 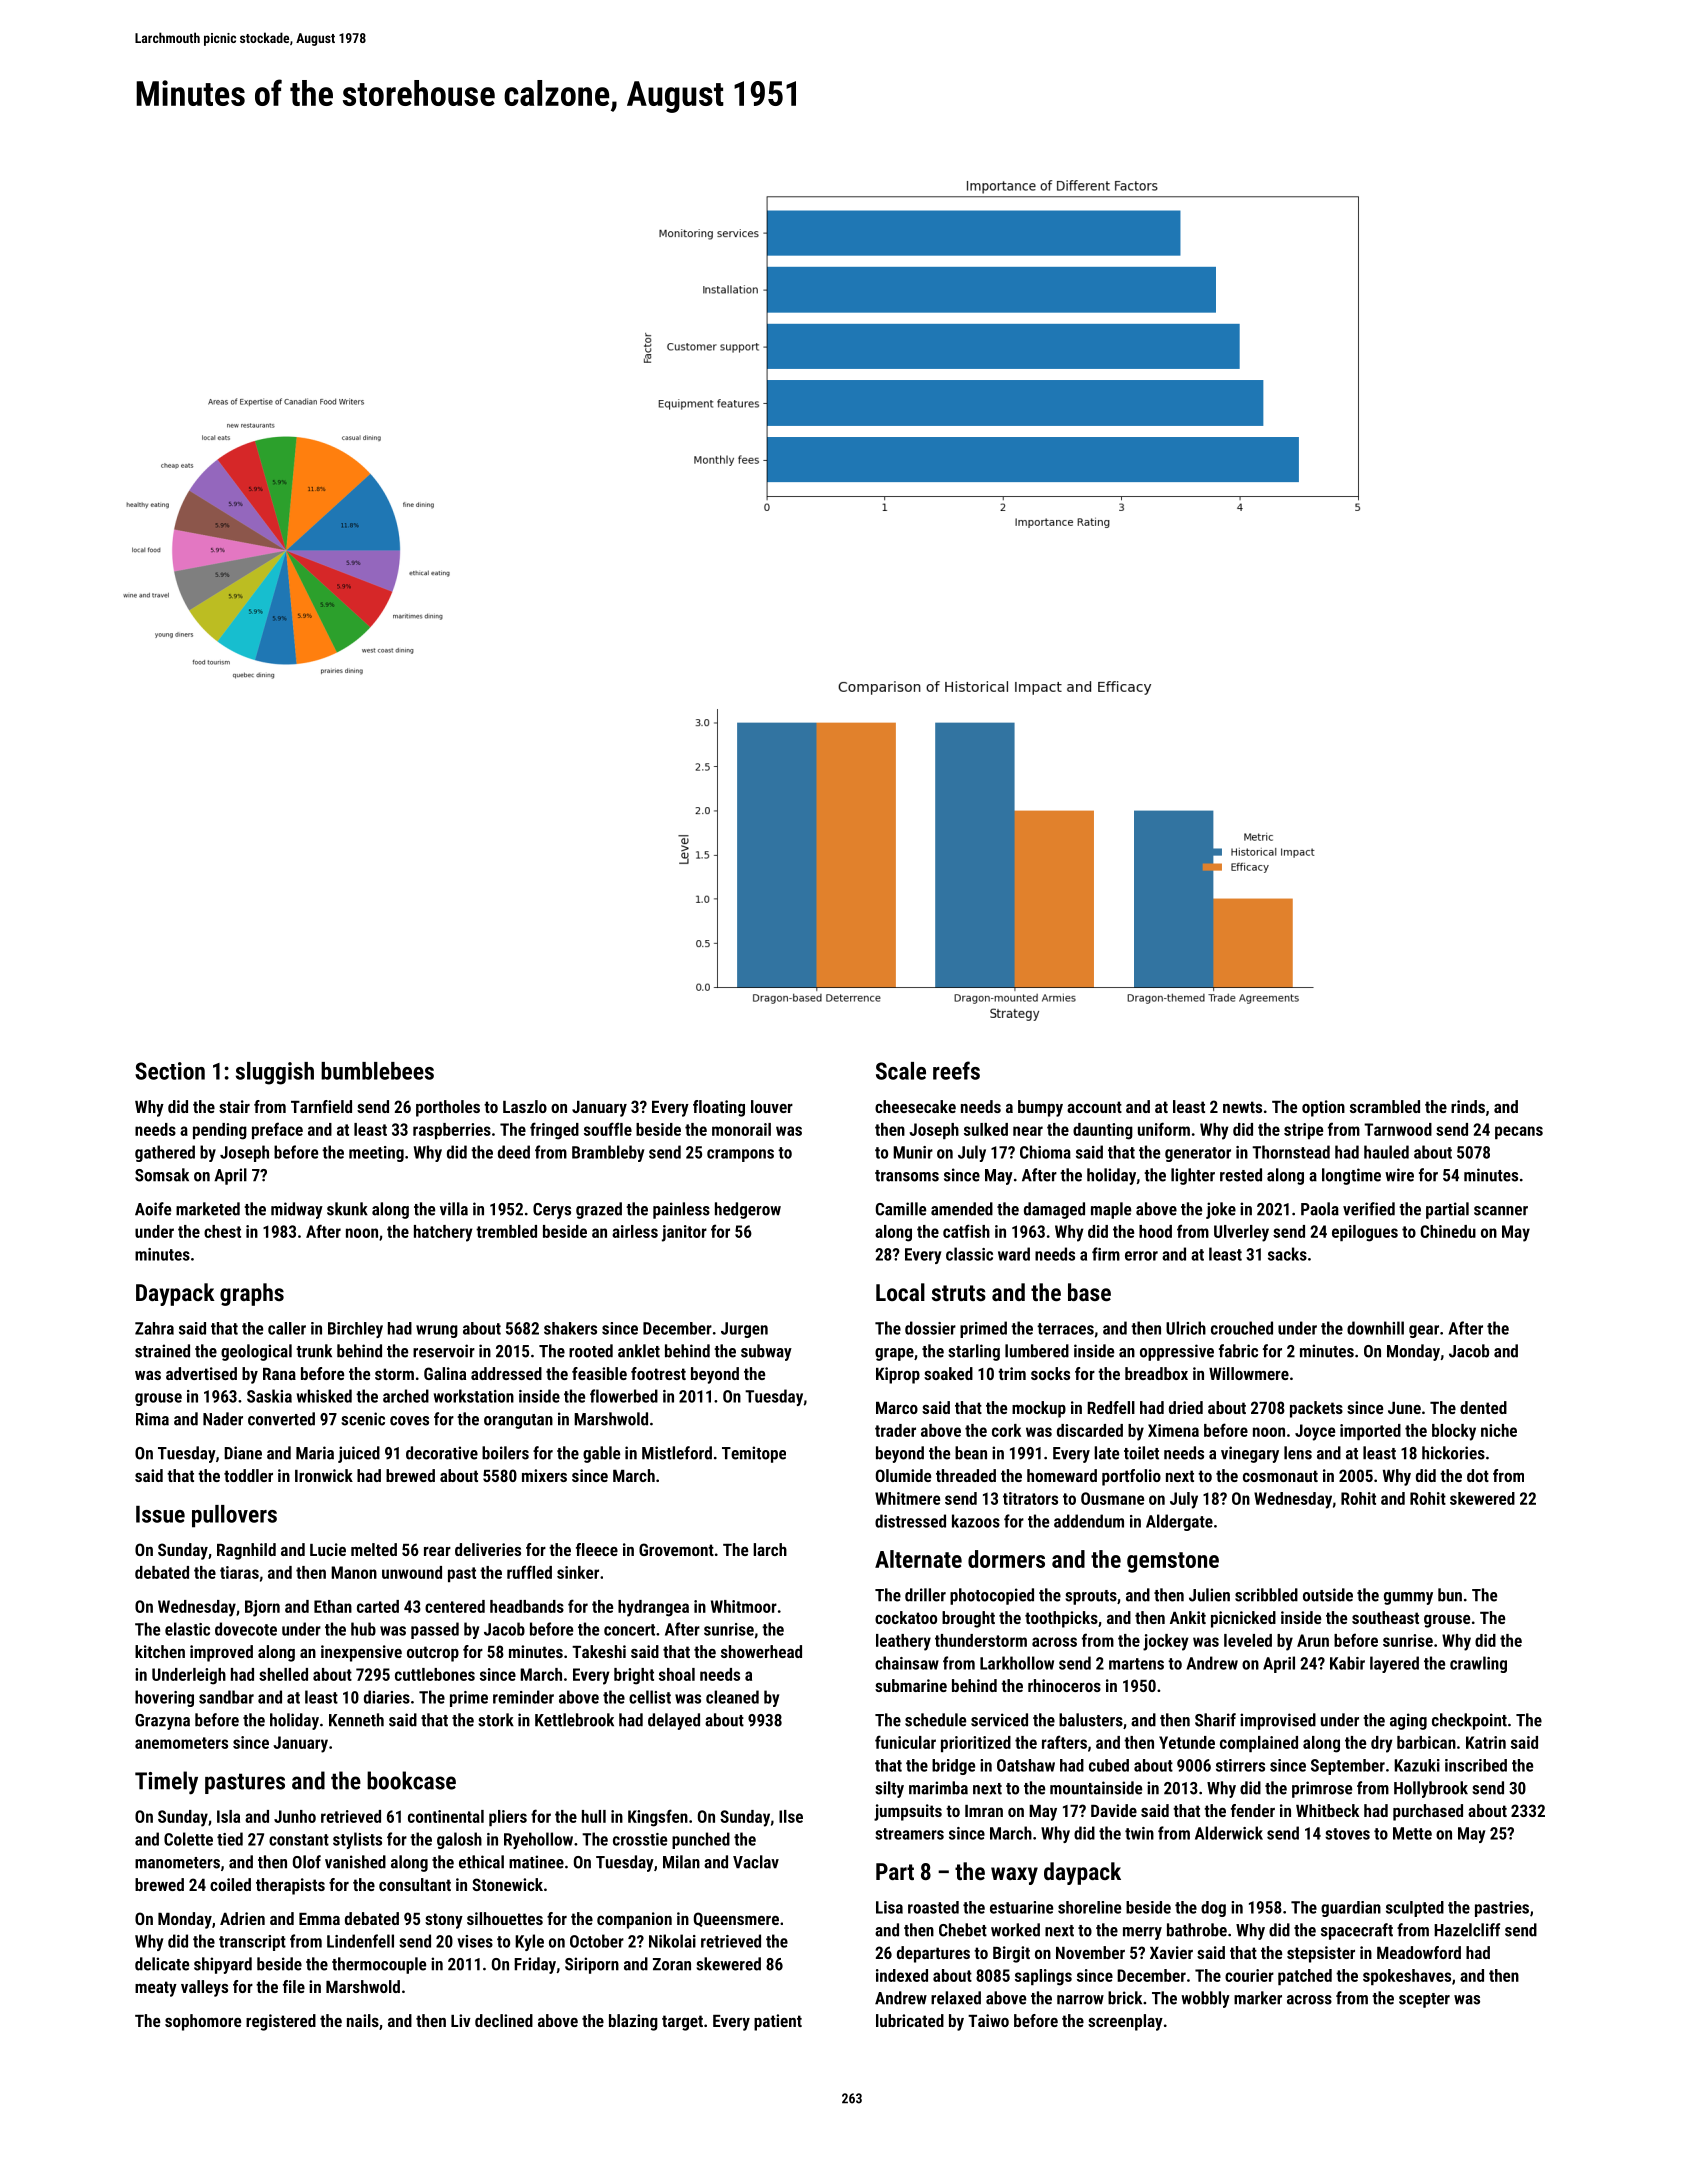 What do you see at coordinates (677, 1453) in the screenshot?
I see `Mistleford` at bounding box center [677, 1453].
